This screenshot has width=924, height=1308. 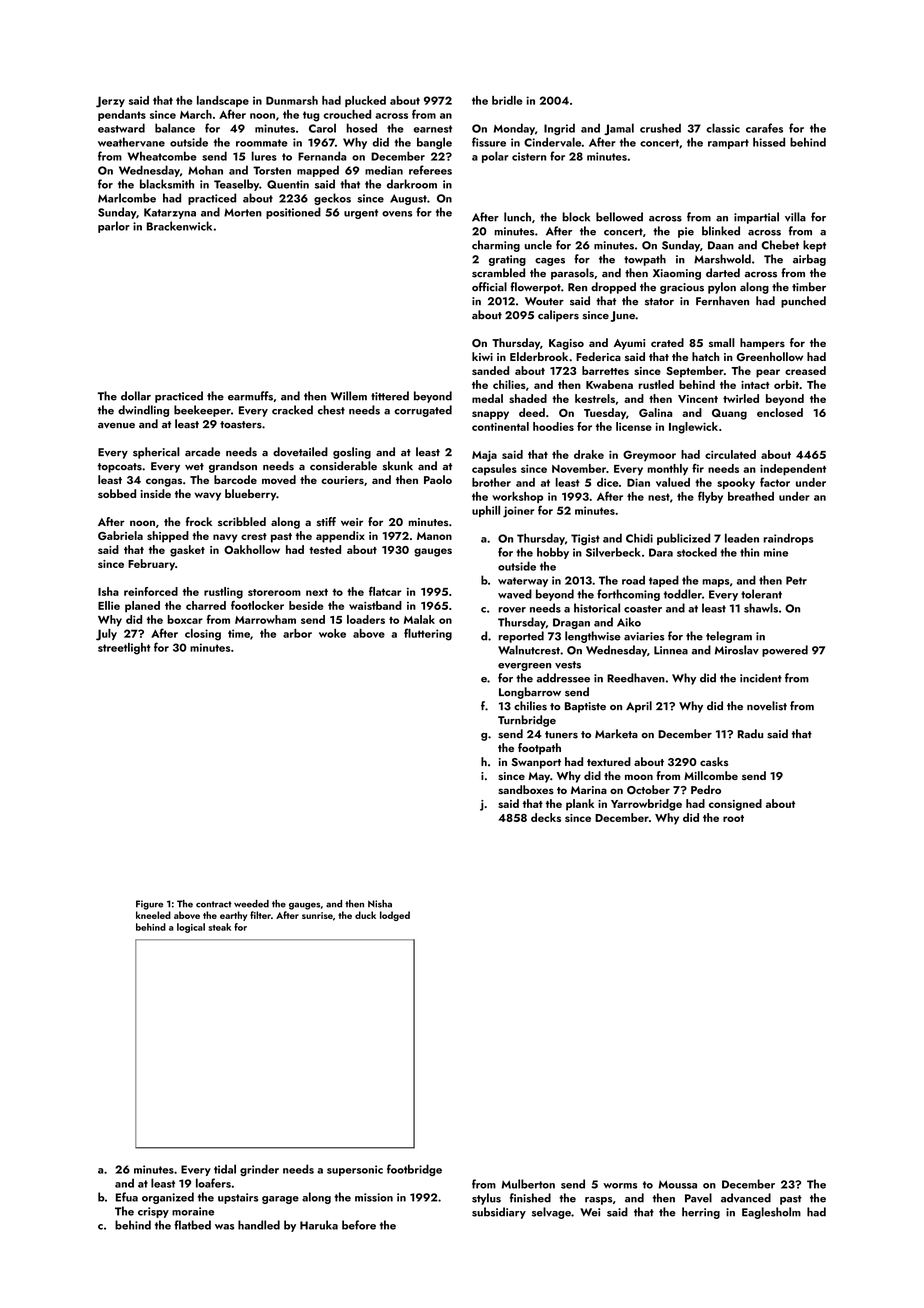 What do you see at coordinates (179, 226) in the screenshot?
I see `Brackenwick` at bounding box center [179, 226].
